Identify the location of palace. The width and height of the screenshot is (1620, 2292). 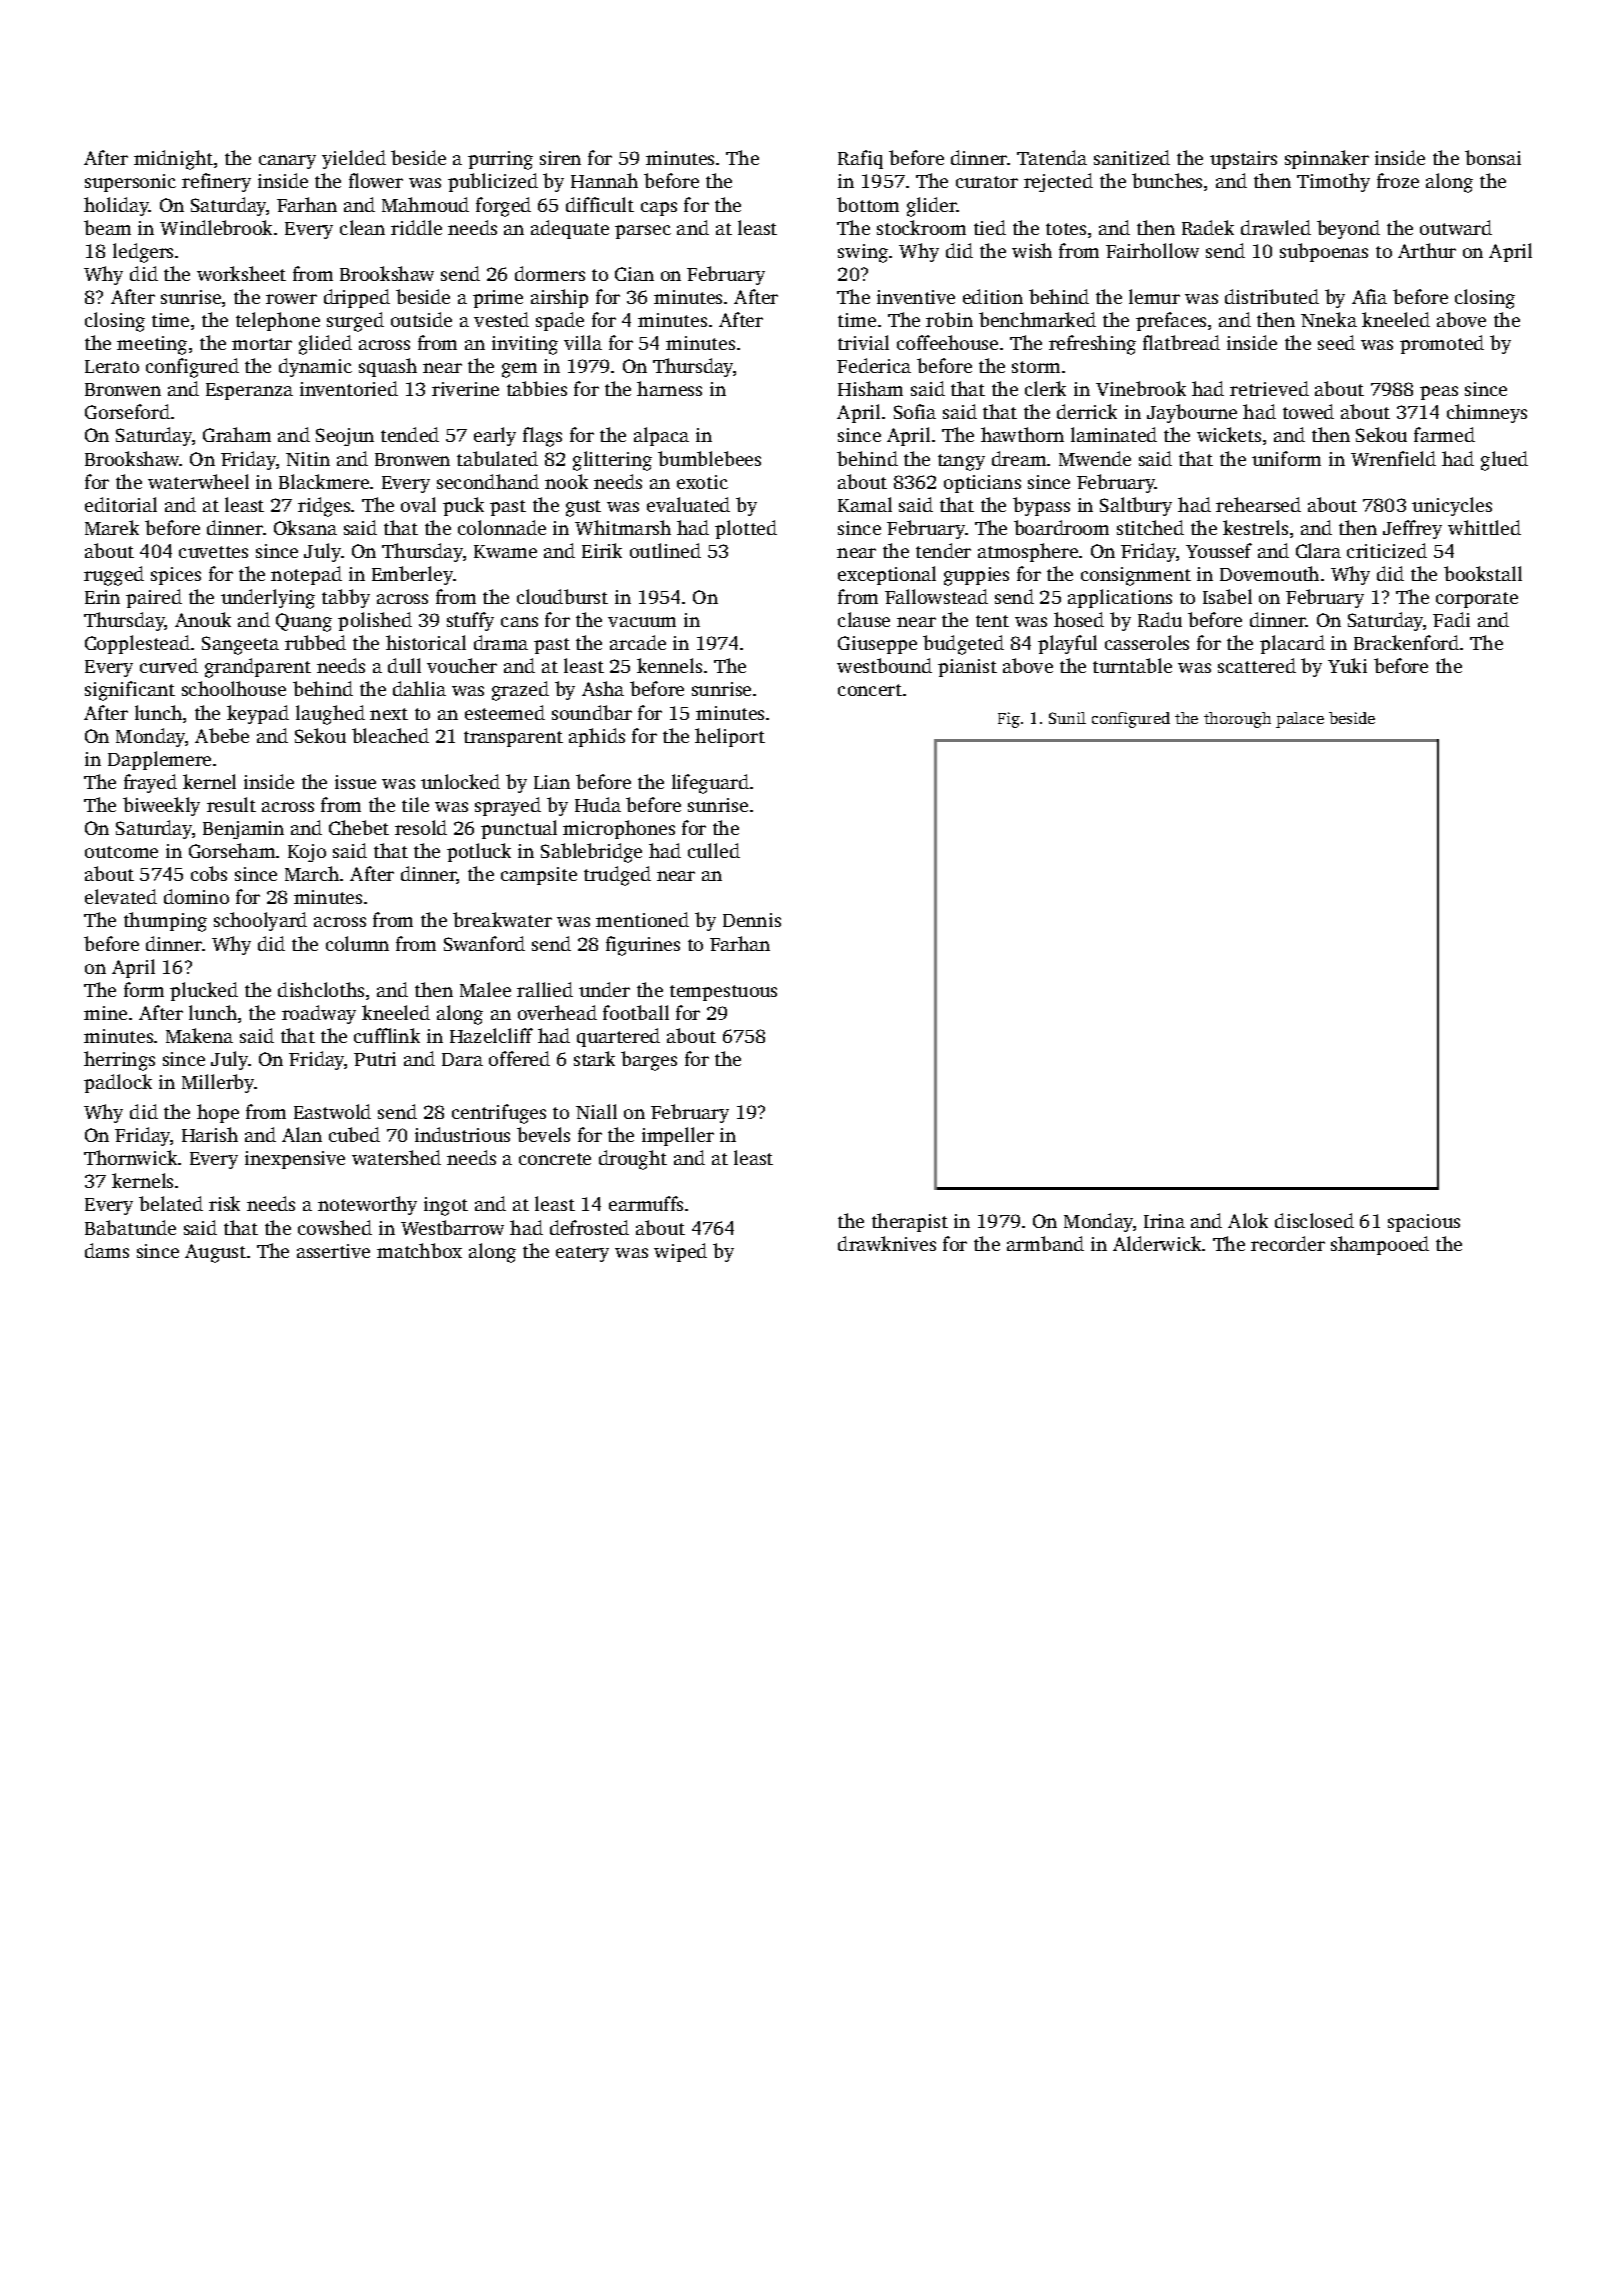
(1300, 720).
